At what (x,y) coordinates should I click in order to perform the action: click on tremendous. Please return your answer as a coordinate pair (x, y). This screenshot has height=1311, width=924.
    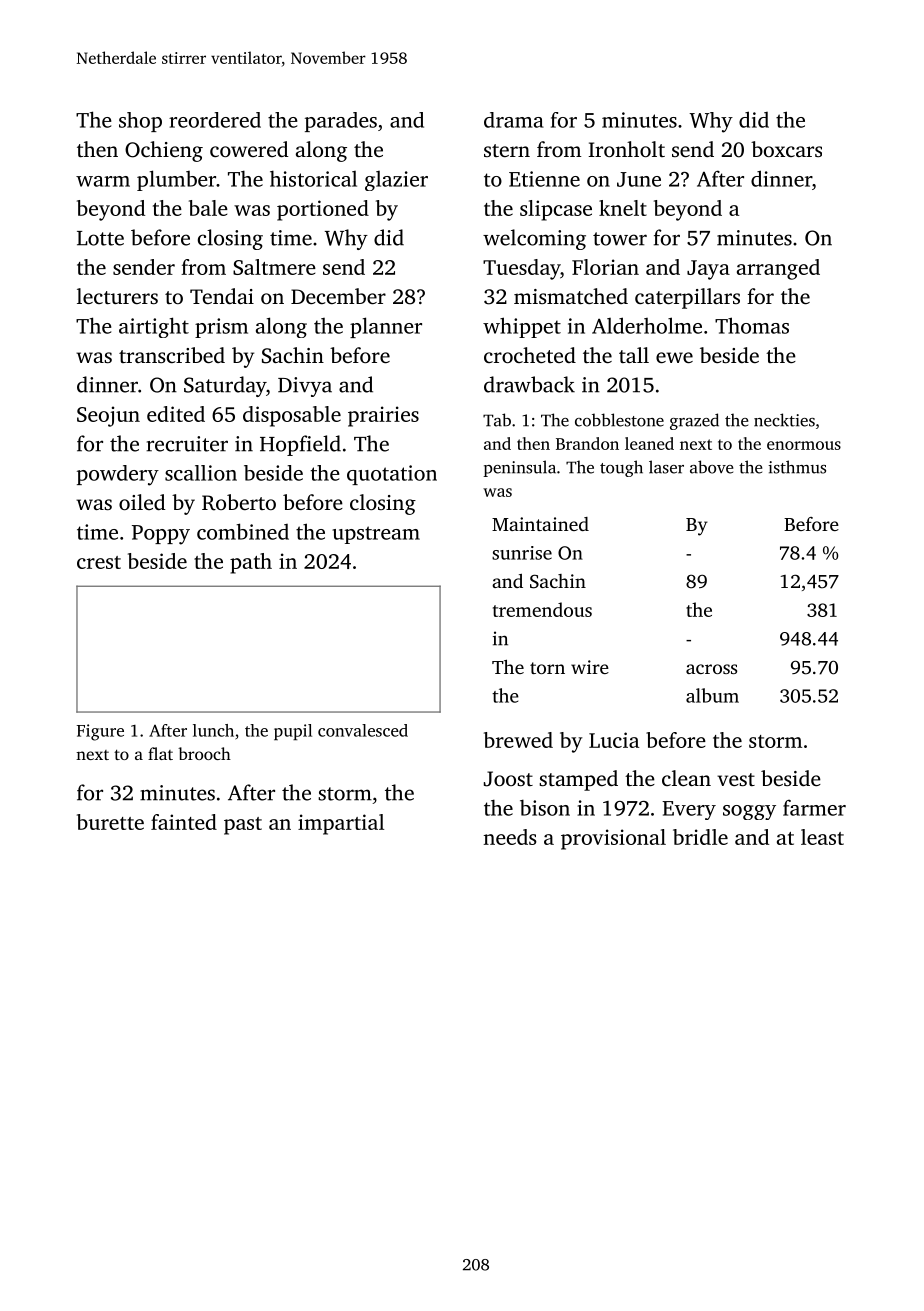
    Looking at the image, I should click on (542, 609).
